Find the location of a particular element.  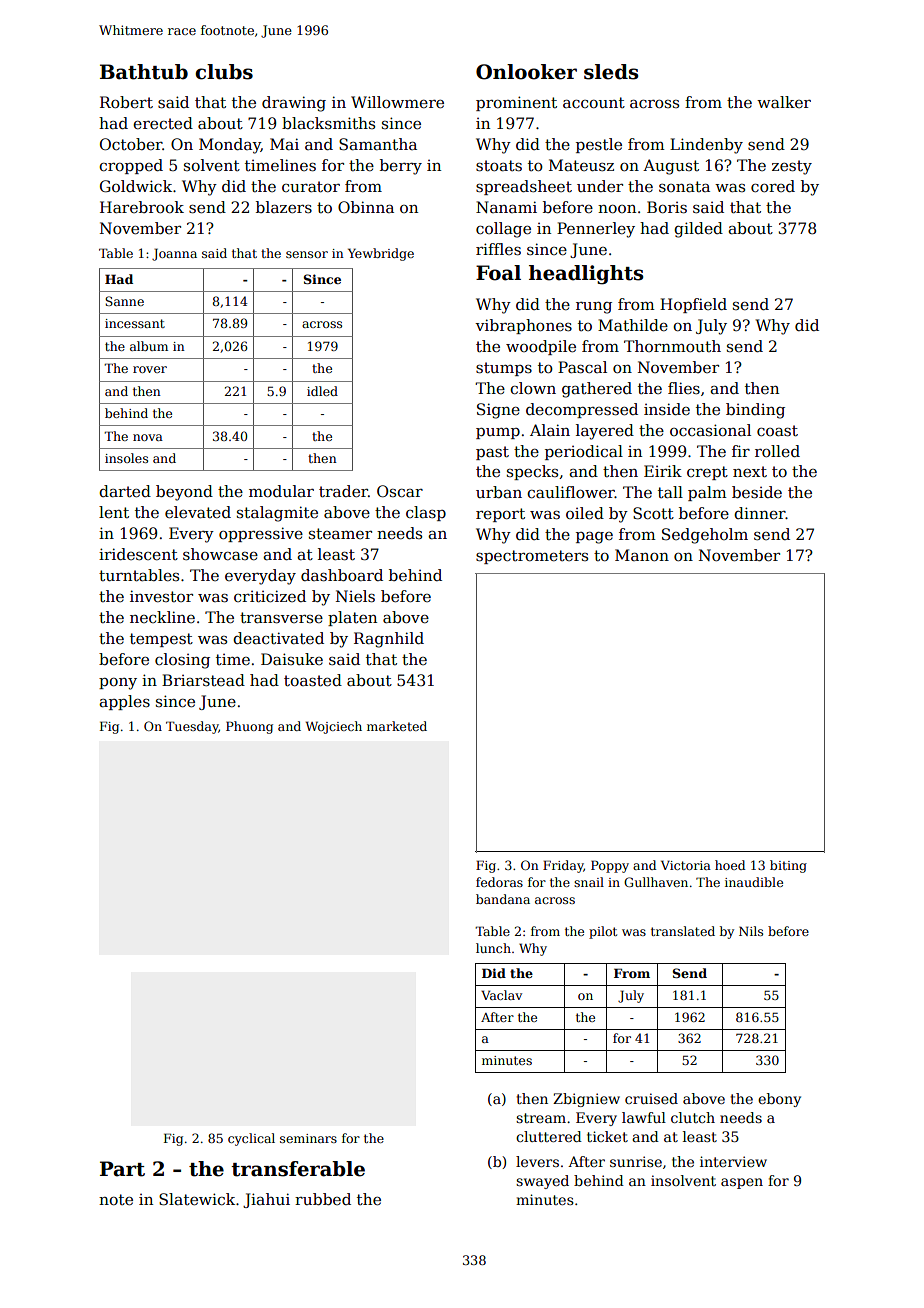

Friday is located at coordinates (563, 866).
